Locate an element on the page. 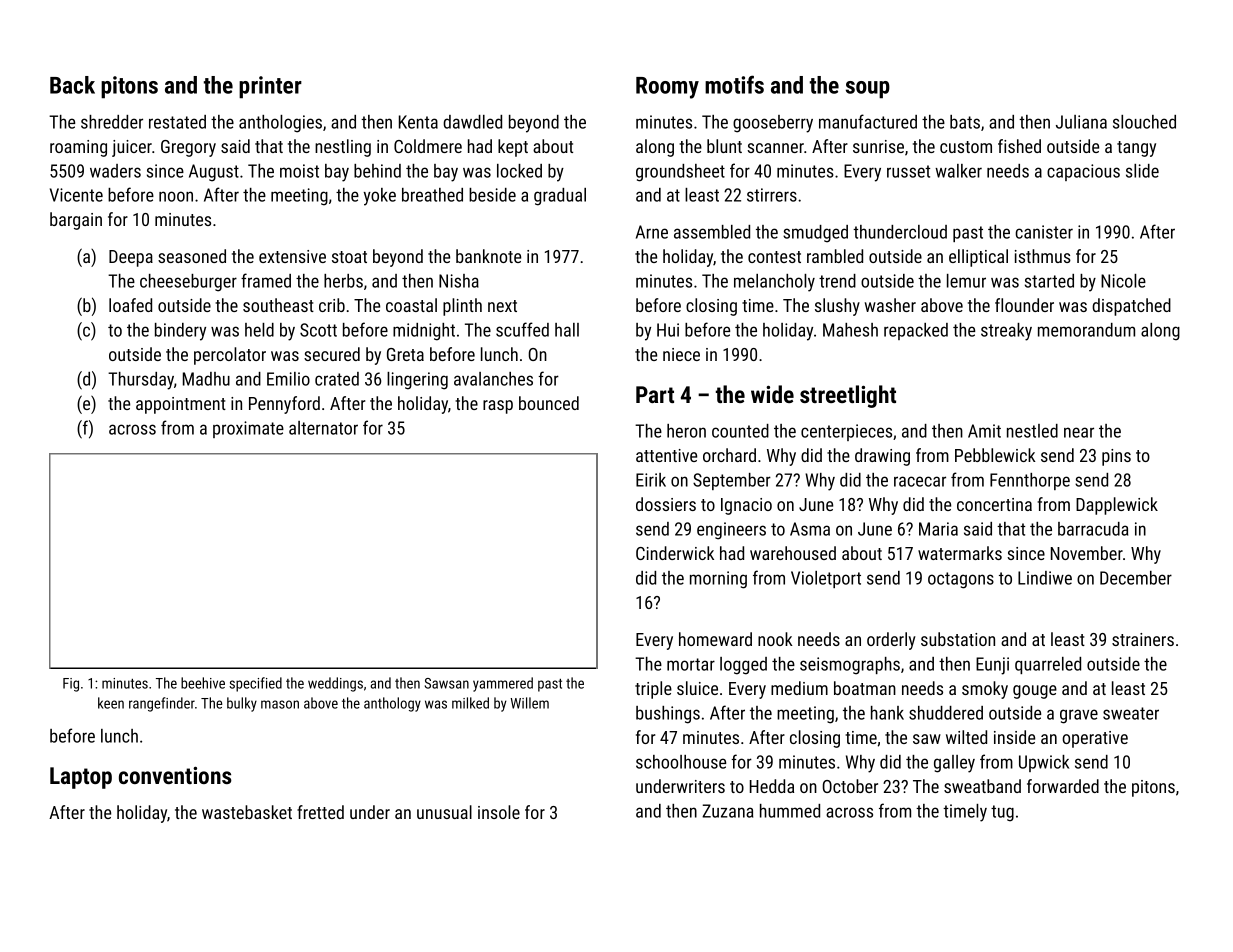 This document has height=952, width=1233. Thursday is located at coordinates (141, 381).
